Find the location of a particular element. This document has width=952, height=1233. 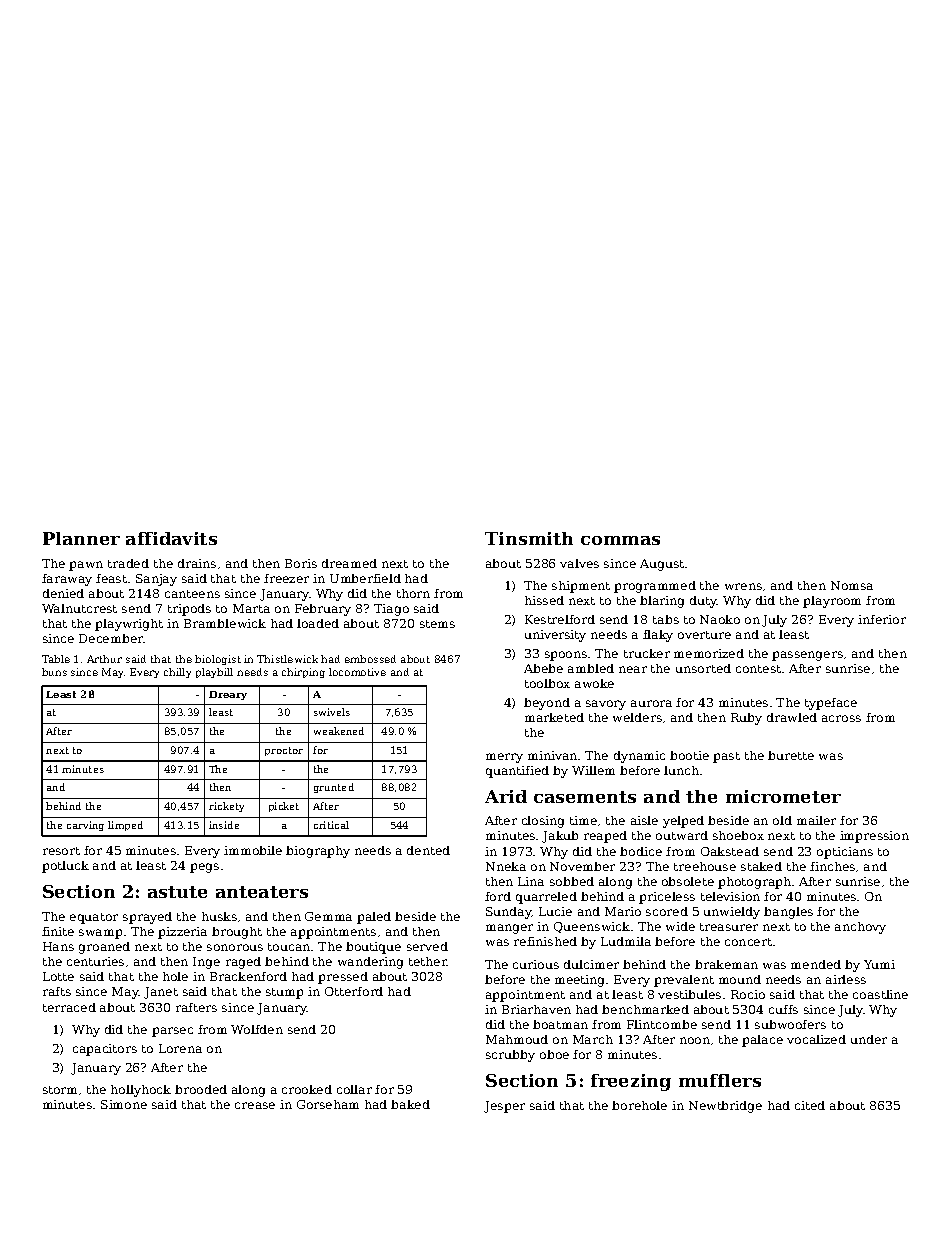

astute is located at coordinates (177, 892).
